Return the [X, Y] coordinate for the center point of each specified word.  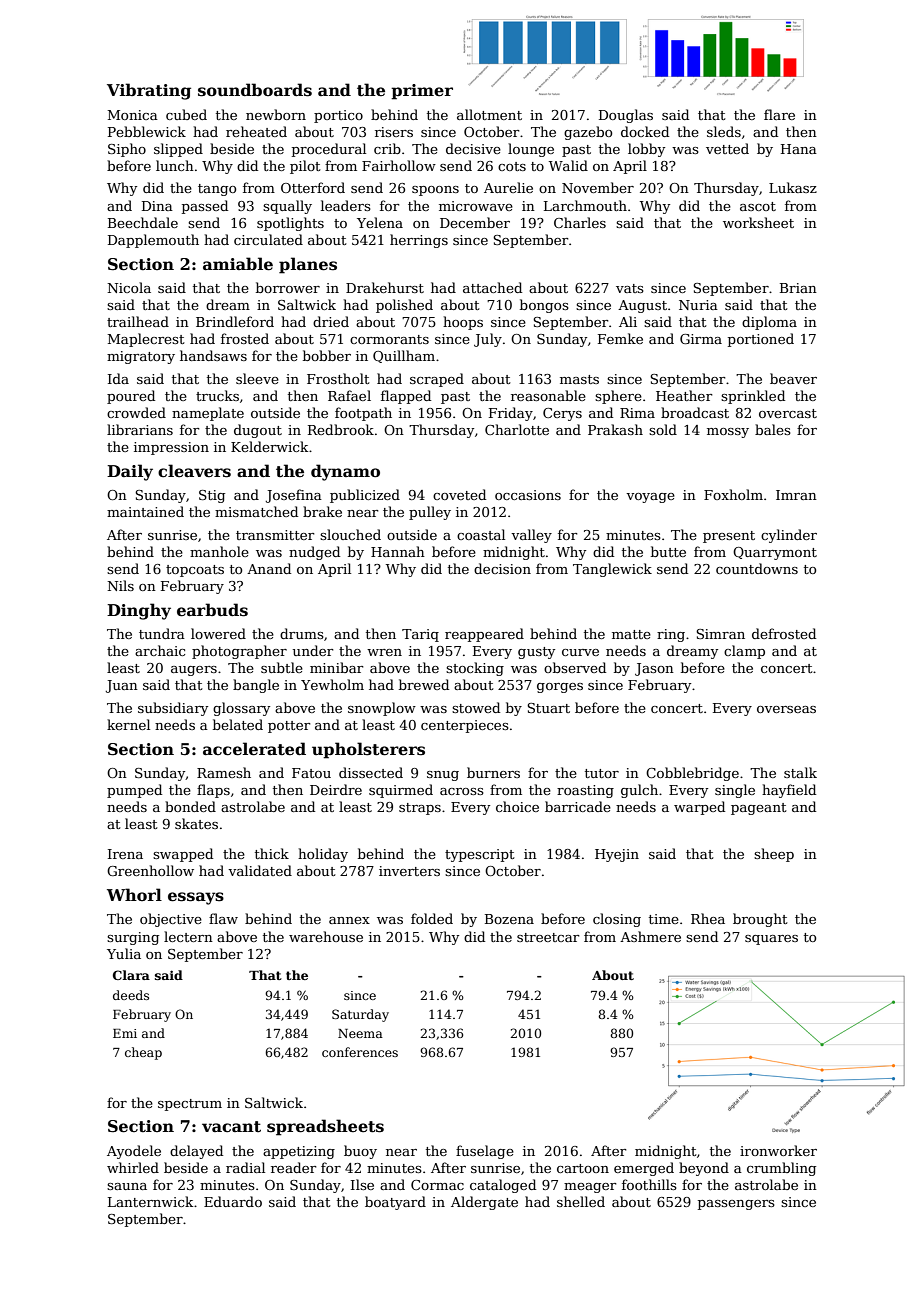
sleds [724, 131]
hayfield [789, 791]
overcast [788, 413]
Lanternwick [150, 1201]
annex [349, 920]
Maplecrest [146, 340]
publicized [365, 496]
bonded [190, 806]
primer [422, 92]
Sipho [127, 150]
